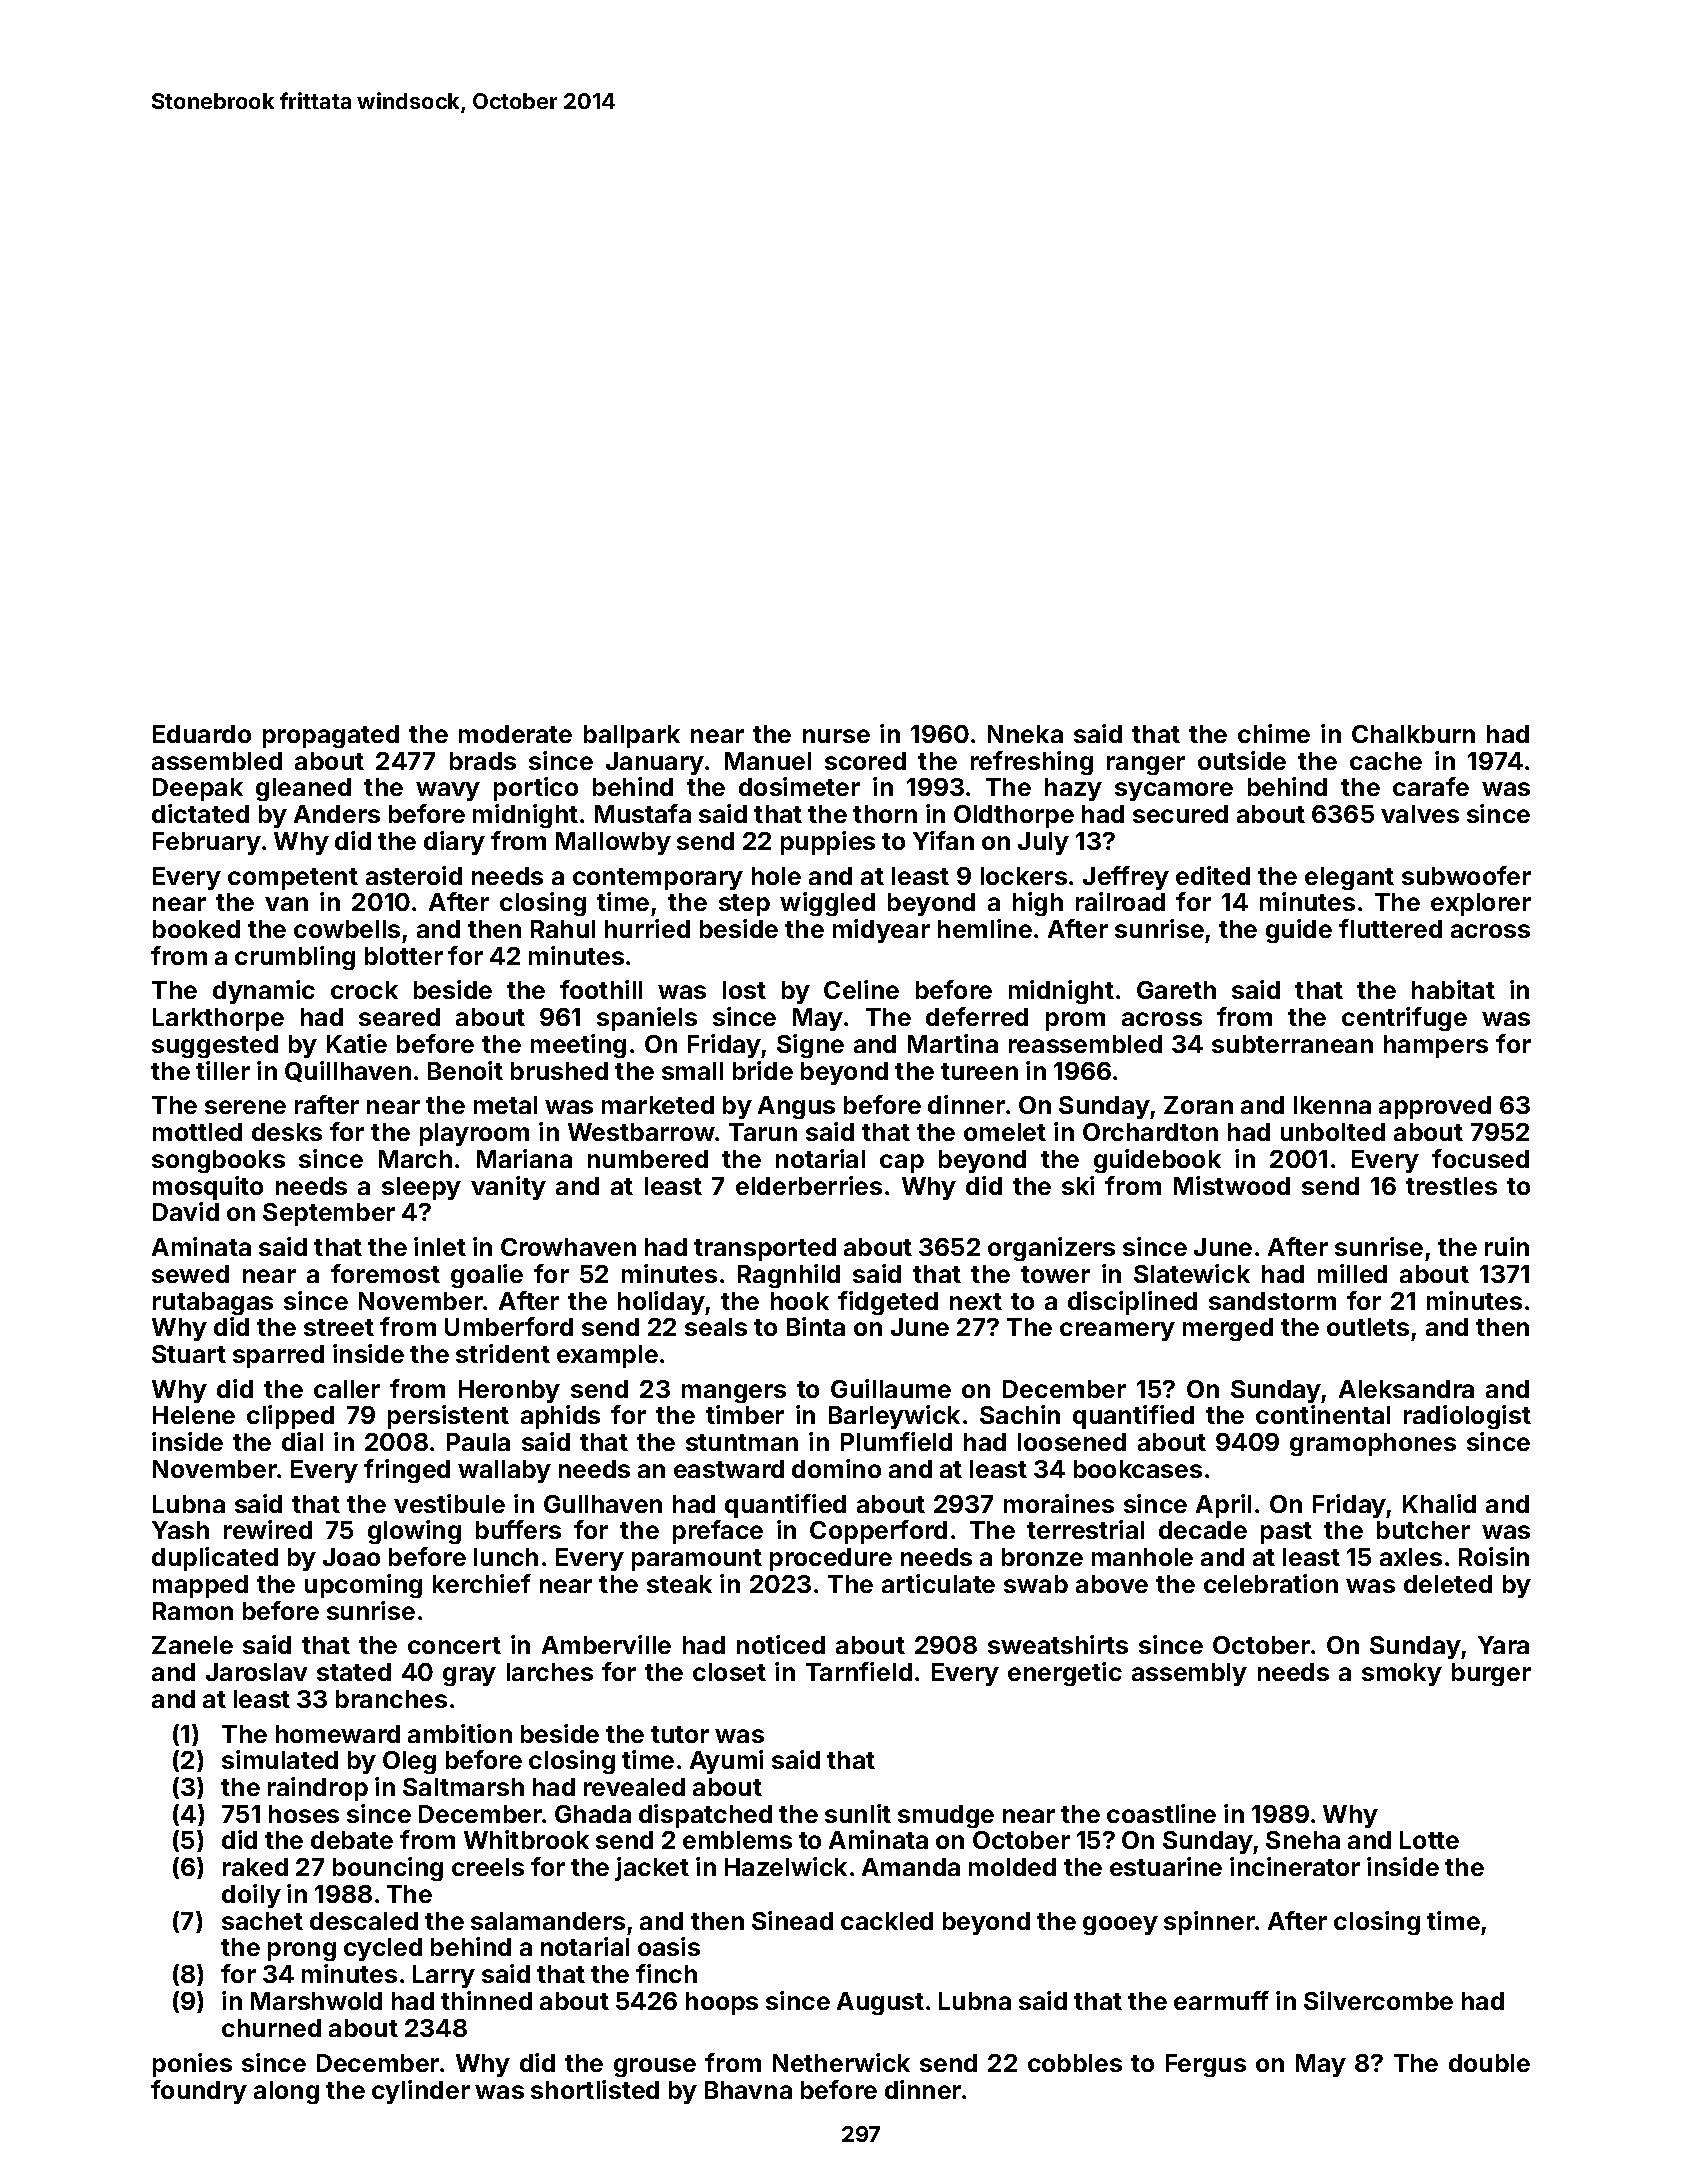  I want to click on nurse, so click(836, 736).
